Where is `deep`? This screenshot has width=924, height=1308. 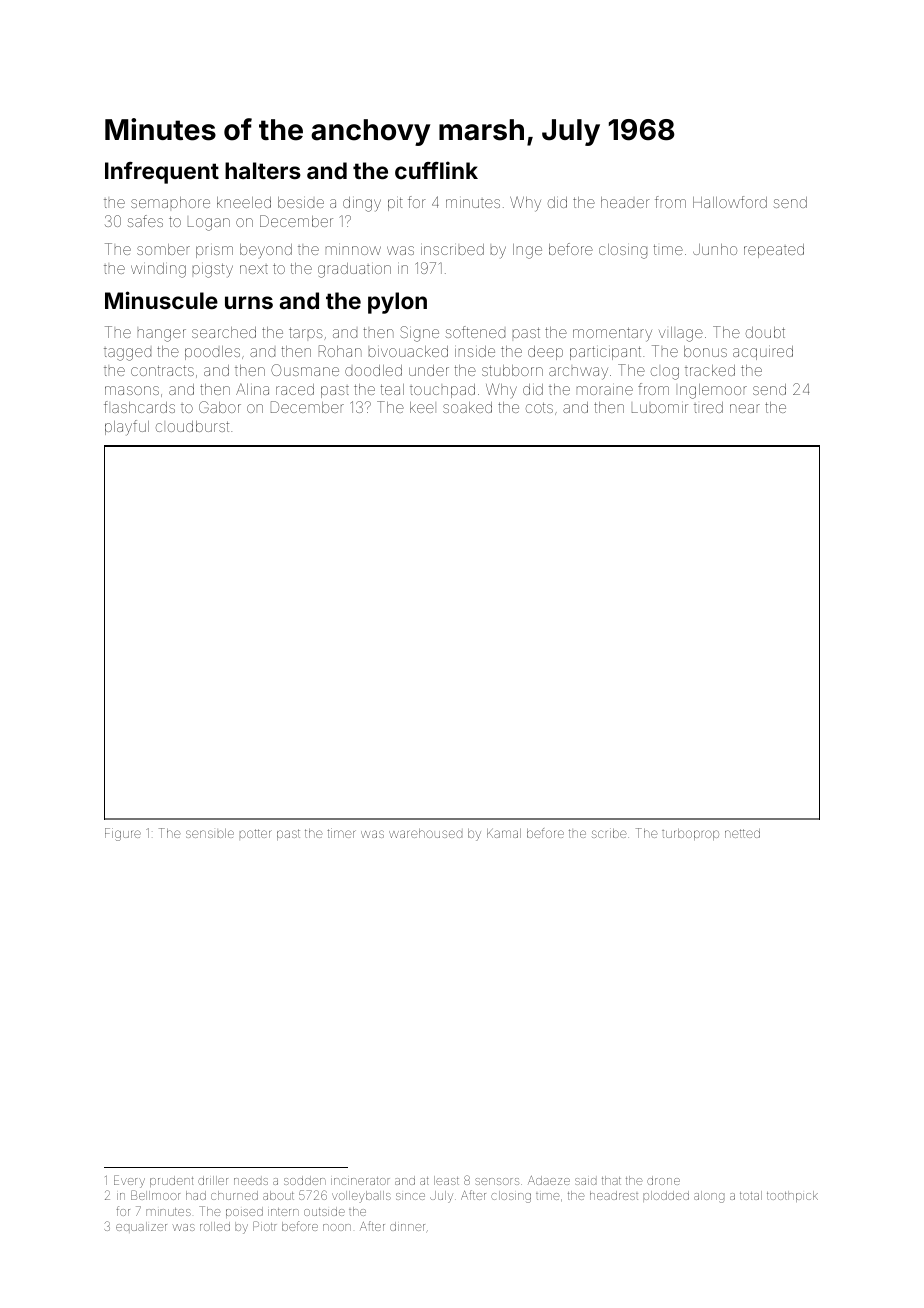 deep is located at coordinates (545, 353).
